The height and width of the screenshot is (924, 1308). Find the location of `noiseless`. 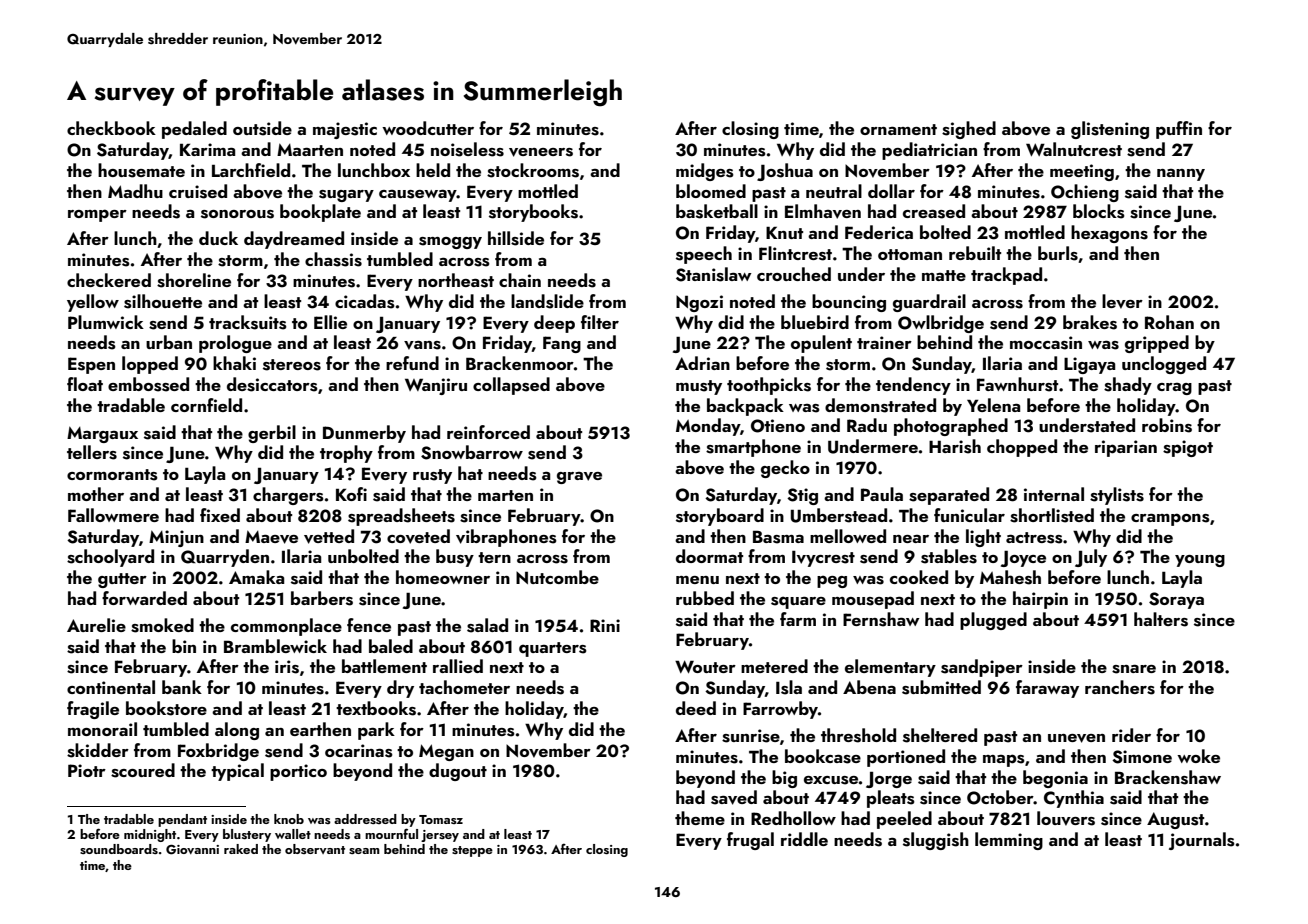

noiseless is located at coordinates (467, 149).
